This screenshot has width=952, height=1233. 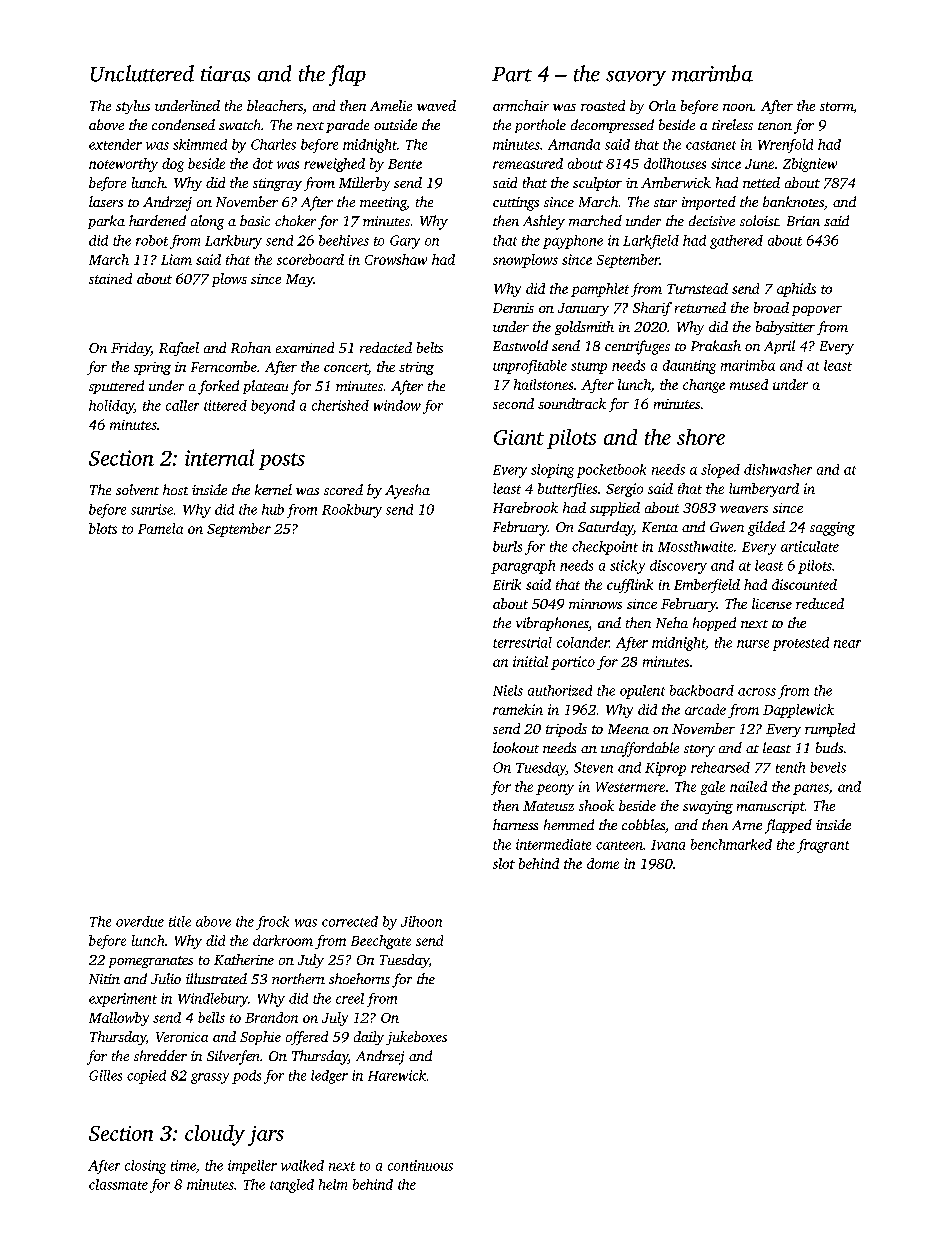 I want to click on Uncluttered, so click(x=142, y=73).
